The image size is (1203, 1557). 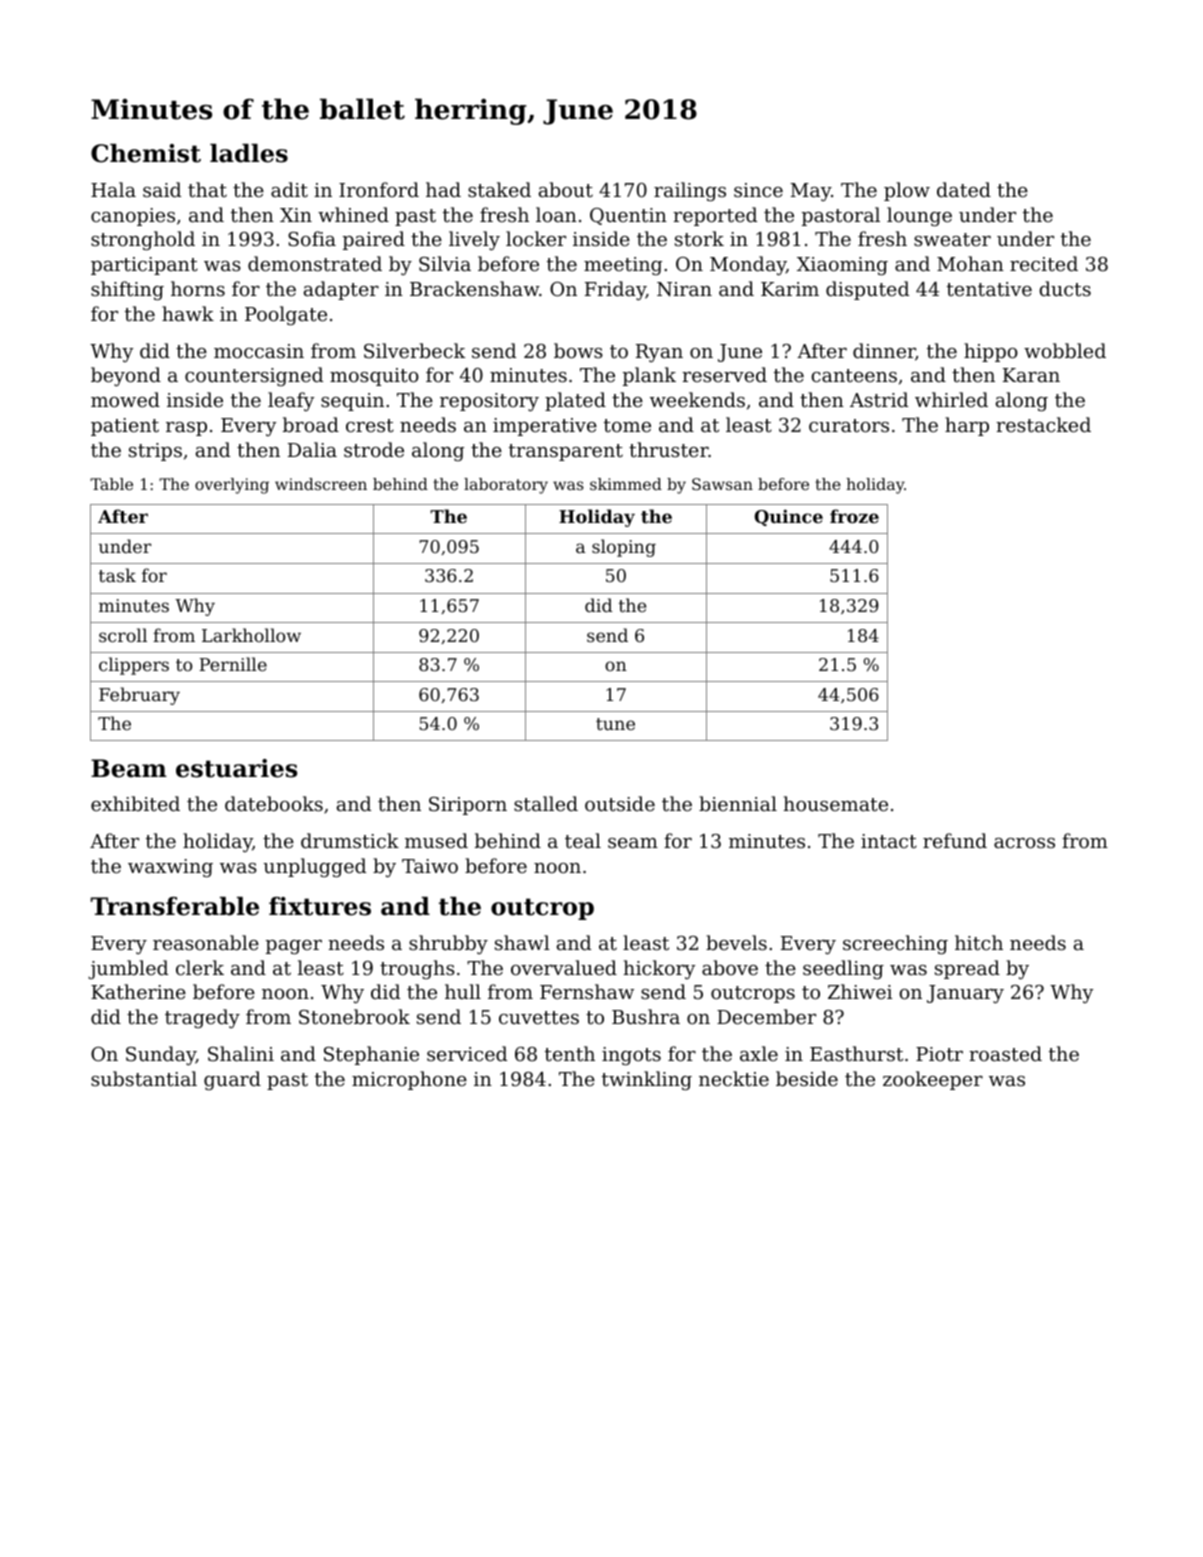 What do you see at coordinates (233, 664) in the screenshot?
I see `Pernille` at bounding box center [233, 664].
